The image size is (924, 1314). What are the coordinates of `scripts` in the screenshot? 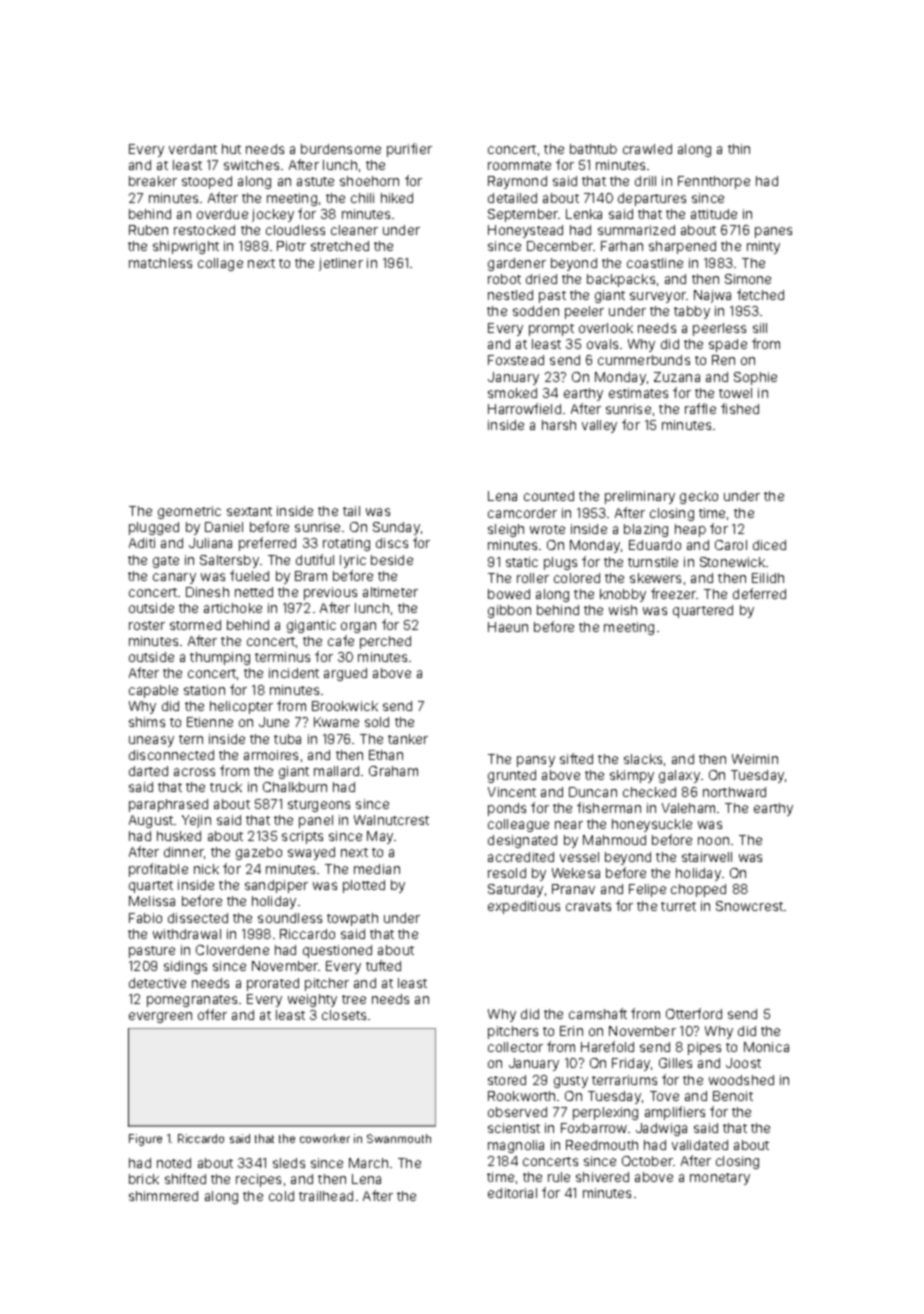 It's located at (302, 837).
